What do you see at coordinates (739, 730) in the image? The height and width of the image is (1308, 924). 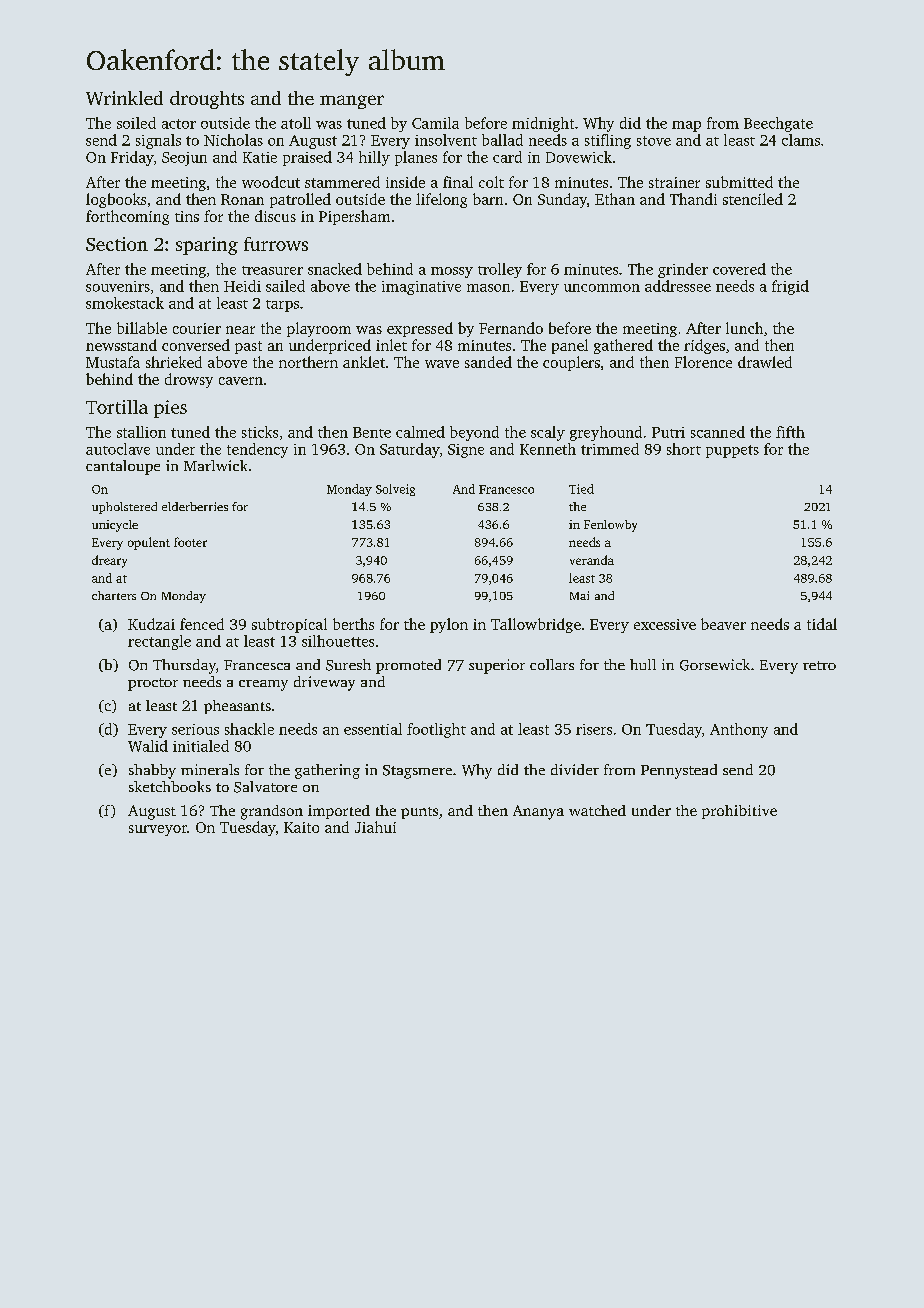 I see `Anthony` at bounding box center [739, 730].
